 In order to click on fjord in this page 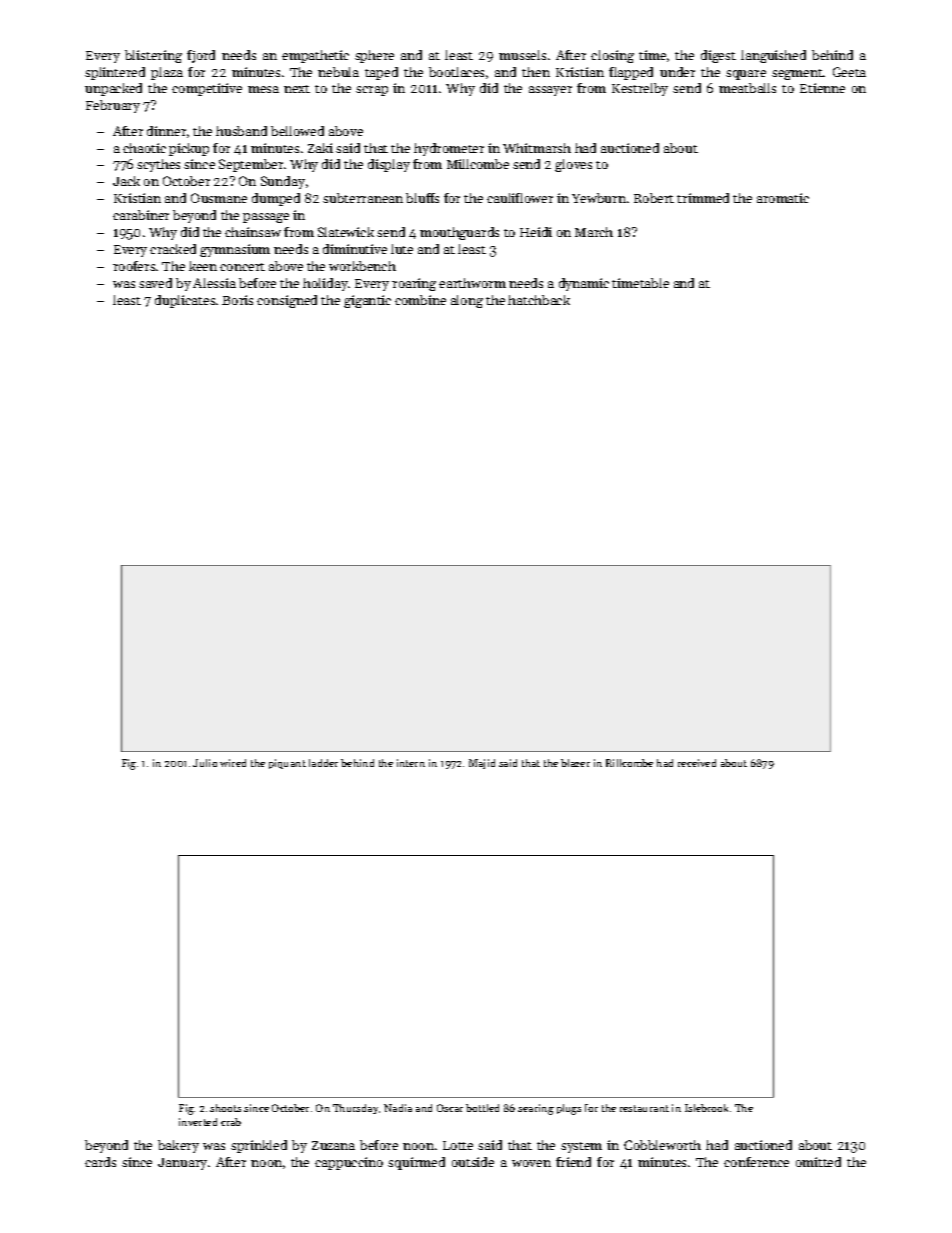, I will do `click(201, 56)`.
